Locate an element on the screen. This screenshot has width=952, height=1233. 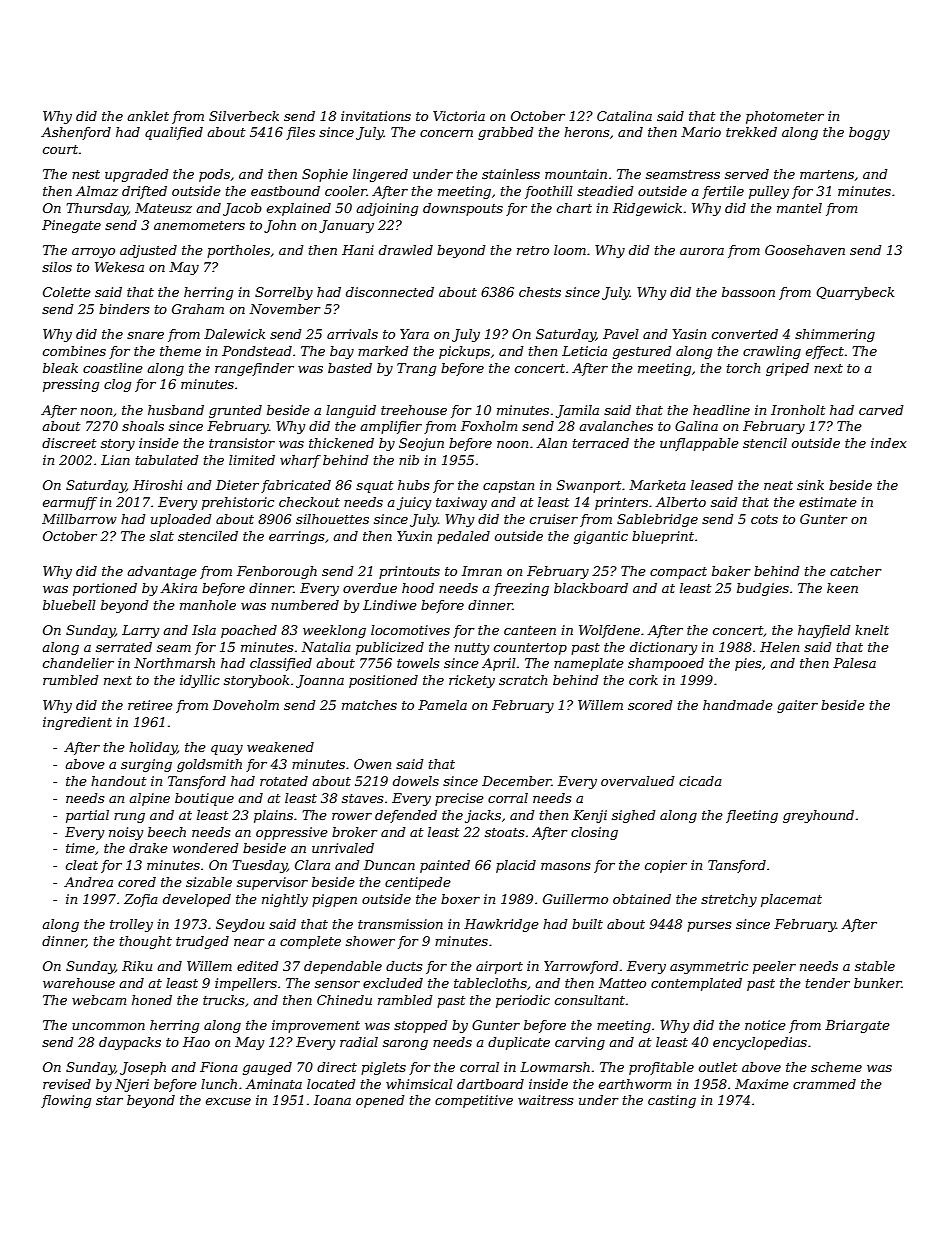
Victoria is located at coordinates (459, 116).
